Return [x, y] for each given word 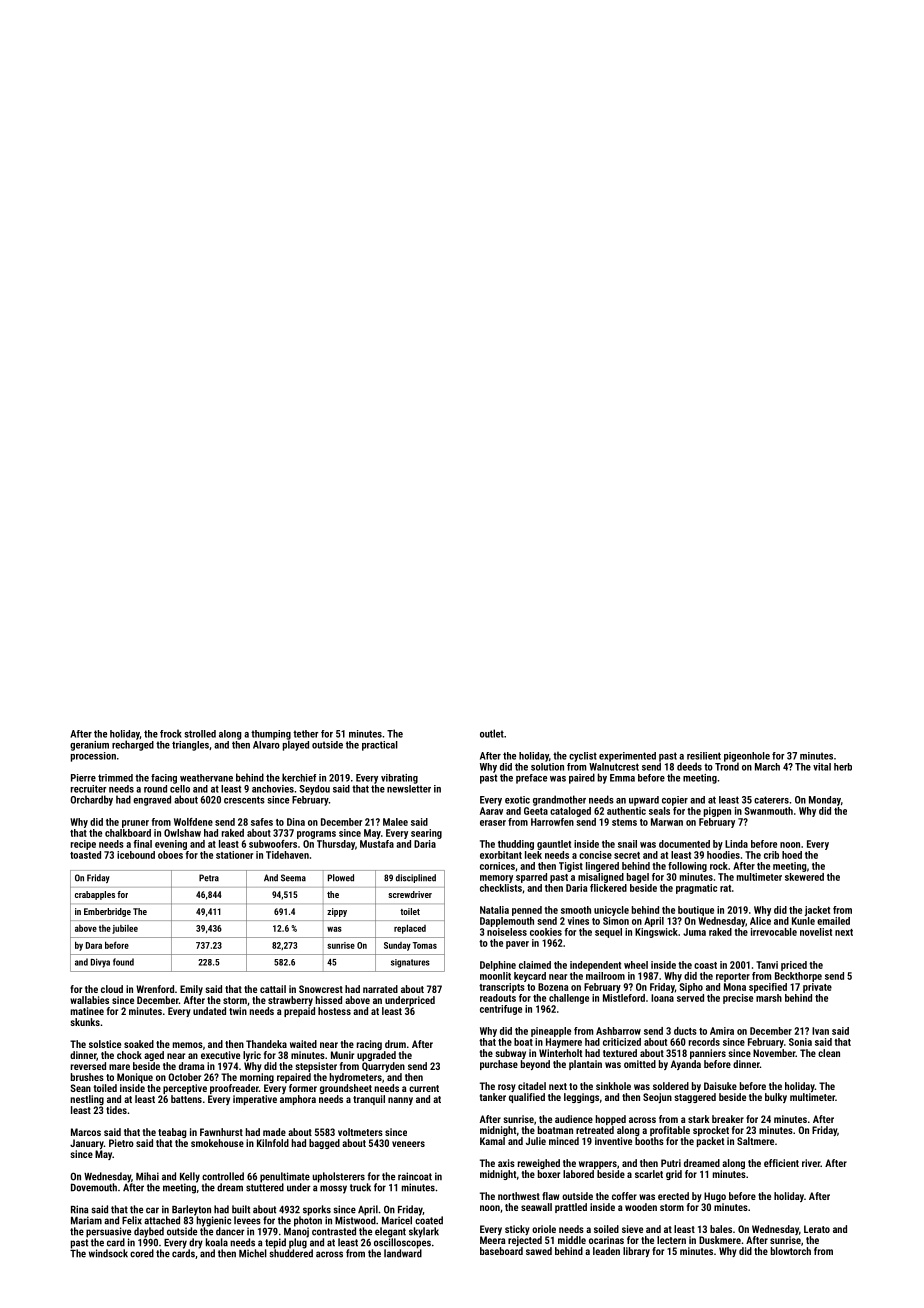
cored [142, 1253]
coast [705, 965]
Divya [100, 963]
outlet [492, 733]
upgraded [376, 1056]
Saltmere [755, 1141]
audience [574, 1119]
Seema [293, 878]
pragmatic [696, 889]
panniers [708, 1054]
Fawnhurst [221, 1132]
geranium [89, 746]
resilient [704, 756]
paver [517, 945]
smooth [576, 910]
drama [192, 1066]
